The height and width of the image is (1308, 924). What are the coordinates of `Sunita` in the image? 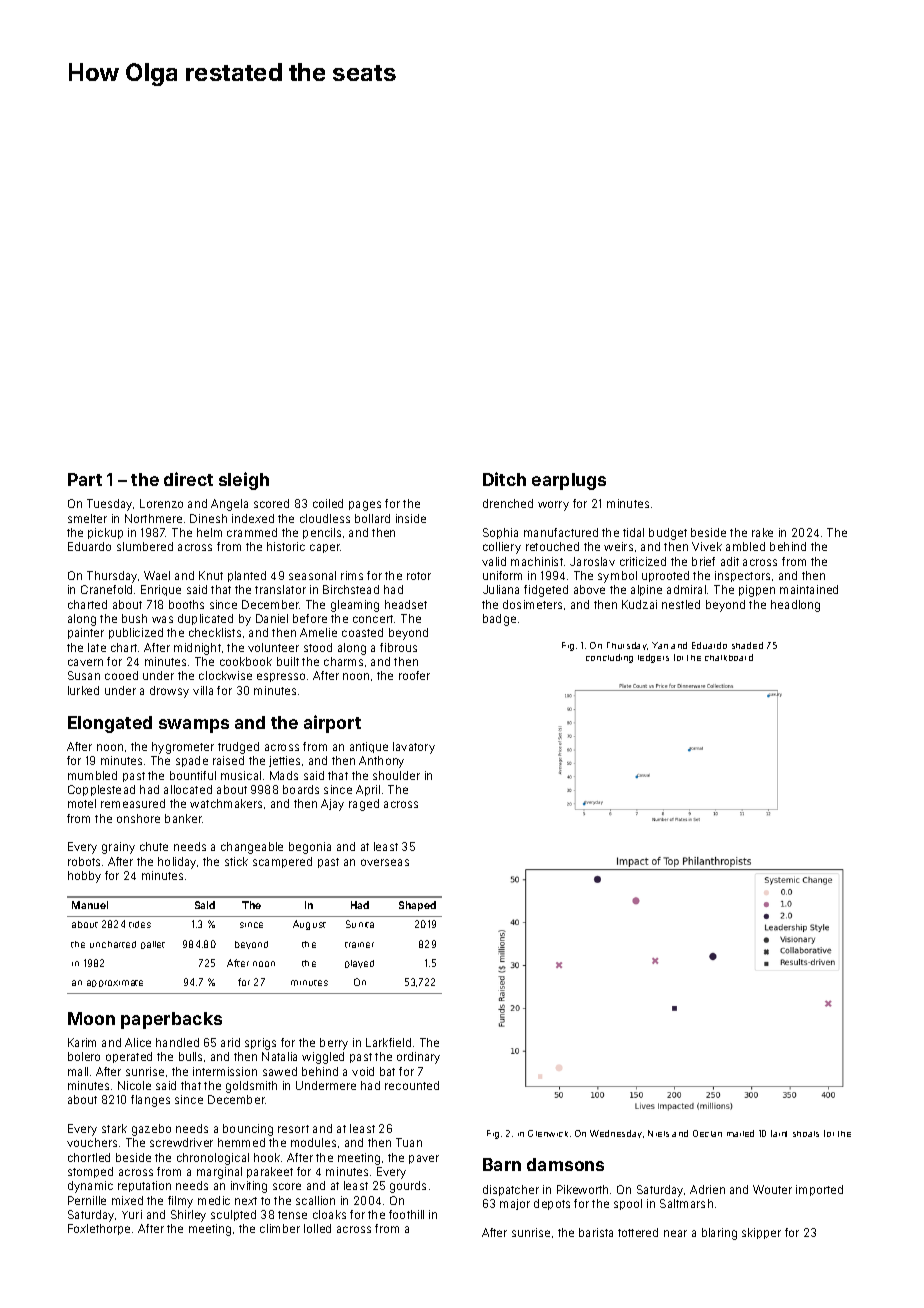 It's located at (360, 924).
